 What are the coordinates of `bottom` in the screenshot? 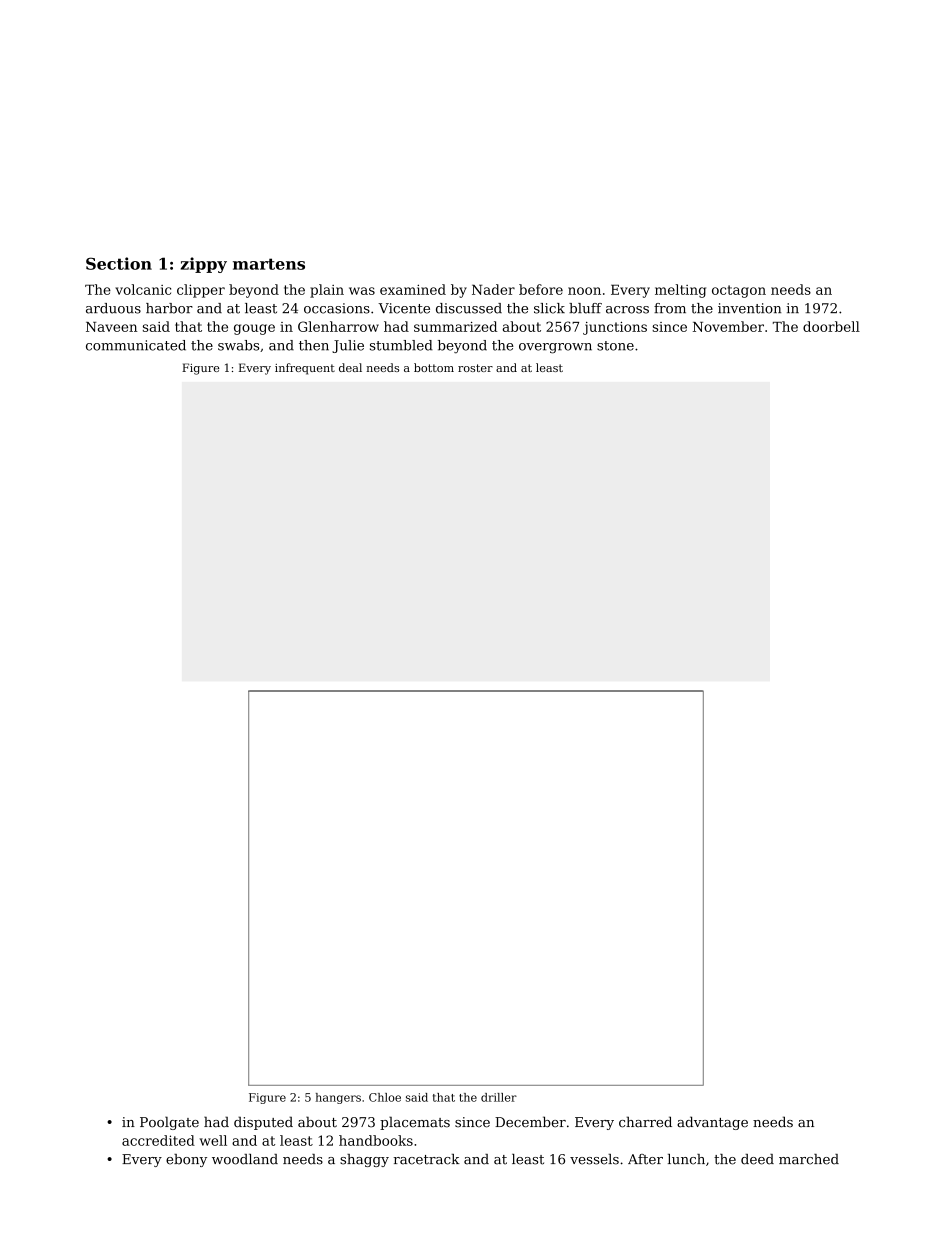 It's located at (434, 367).
